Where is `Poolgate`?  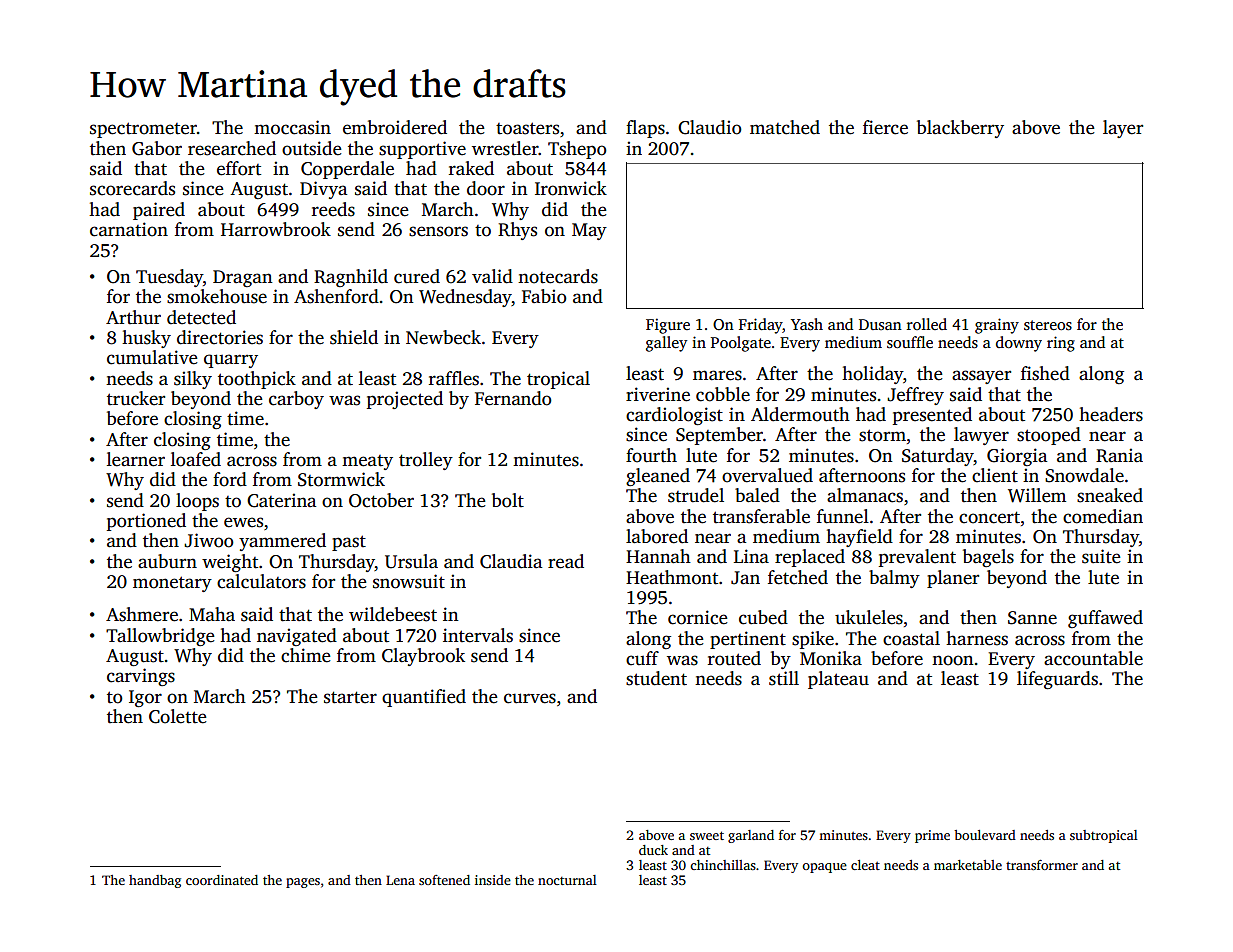
Poolgate is located at coordinates (741, 344).
